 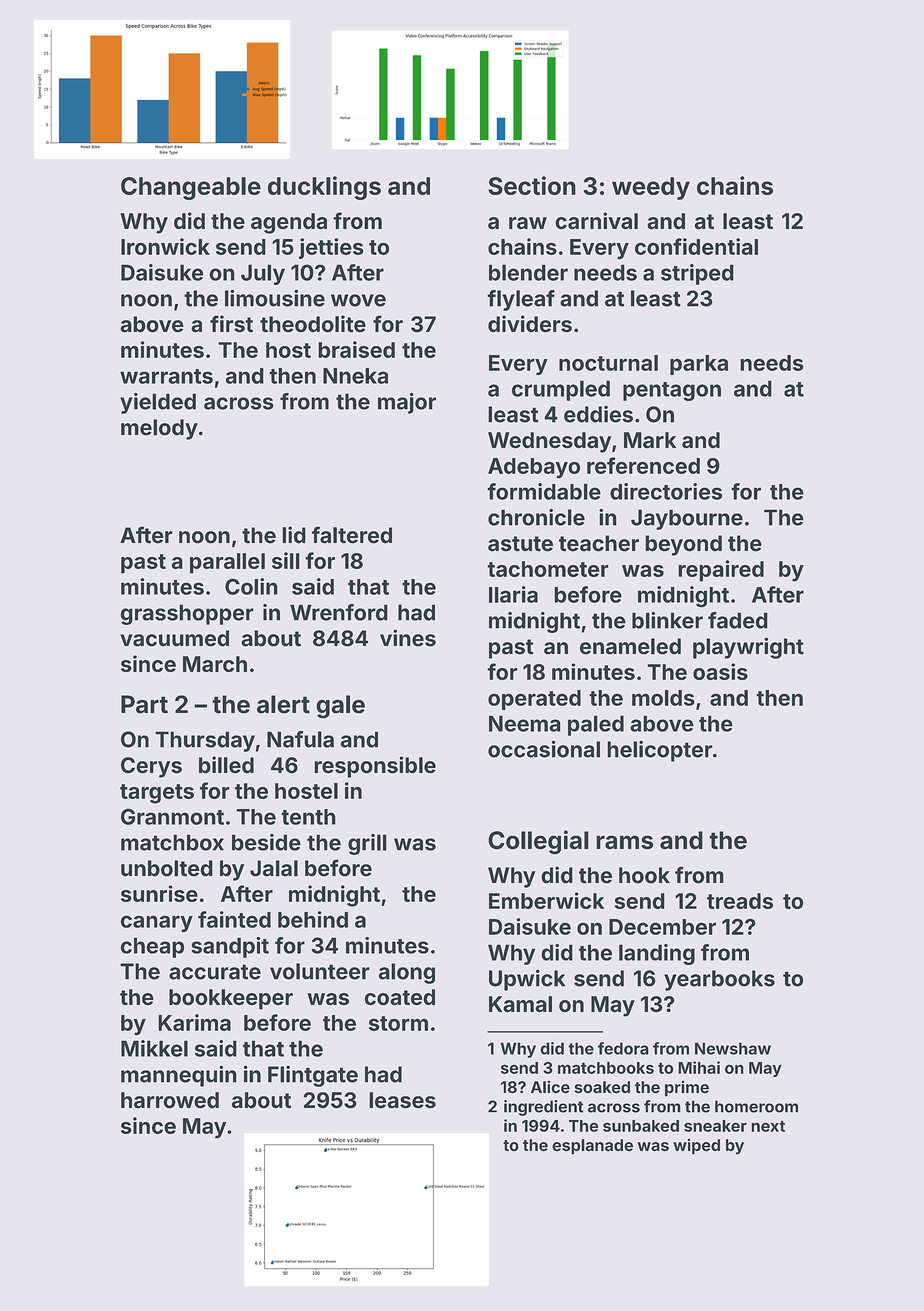 I want to click on Alice, so click(x=550, y=1087).
